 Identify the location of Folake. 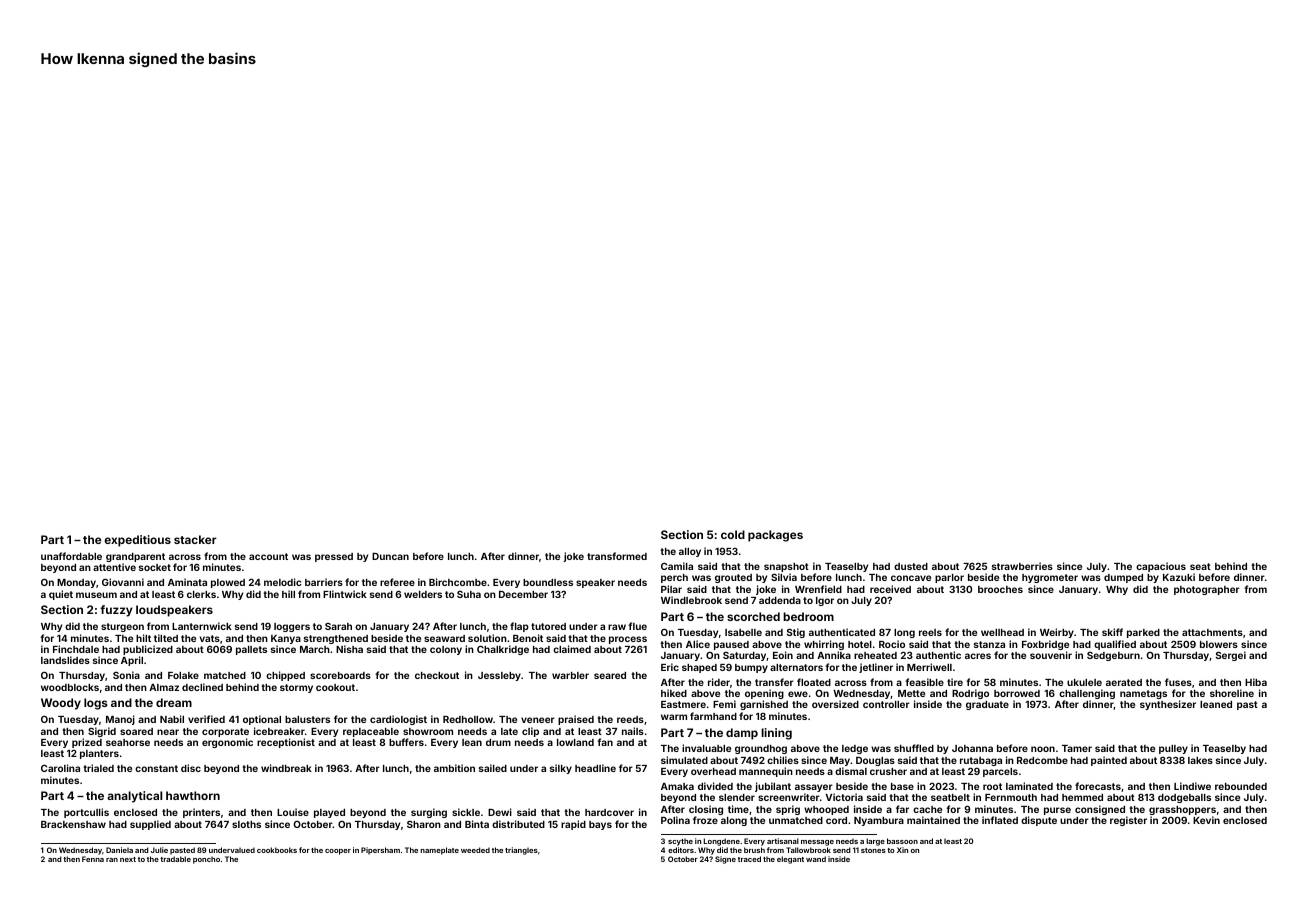
(183, 675).
